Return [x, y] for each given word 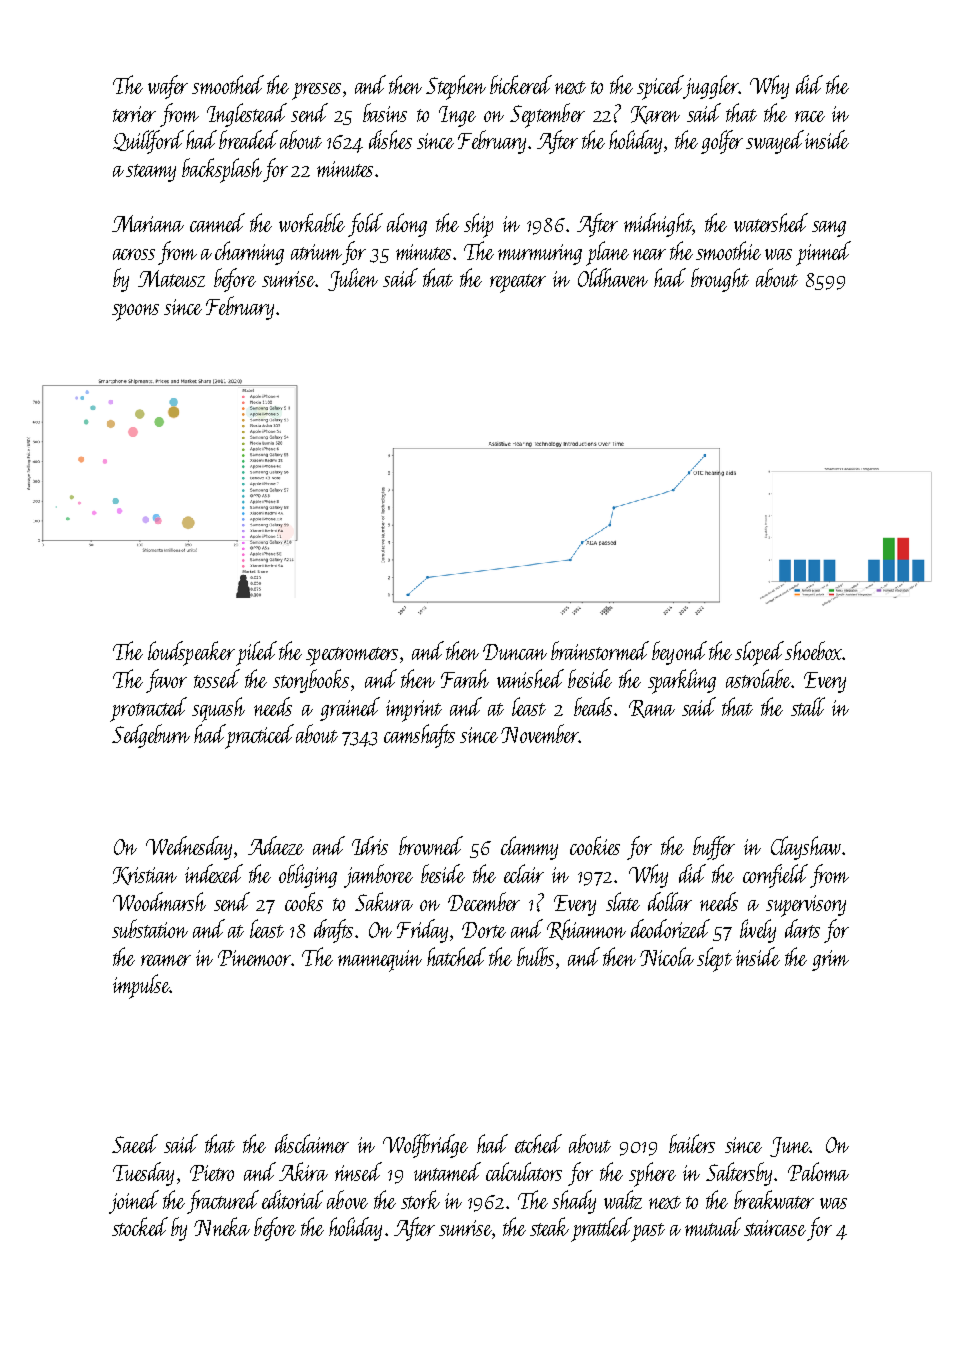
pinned [823, 253]
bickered [521, 84]
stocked [140, 1226]
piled [256, 653]
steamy [151, 173]
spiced [660, 87]
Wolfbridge [425, 1146]
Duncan [515, 652]
